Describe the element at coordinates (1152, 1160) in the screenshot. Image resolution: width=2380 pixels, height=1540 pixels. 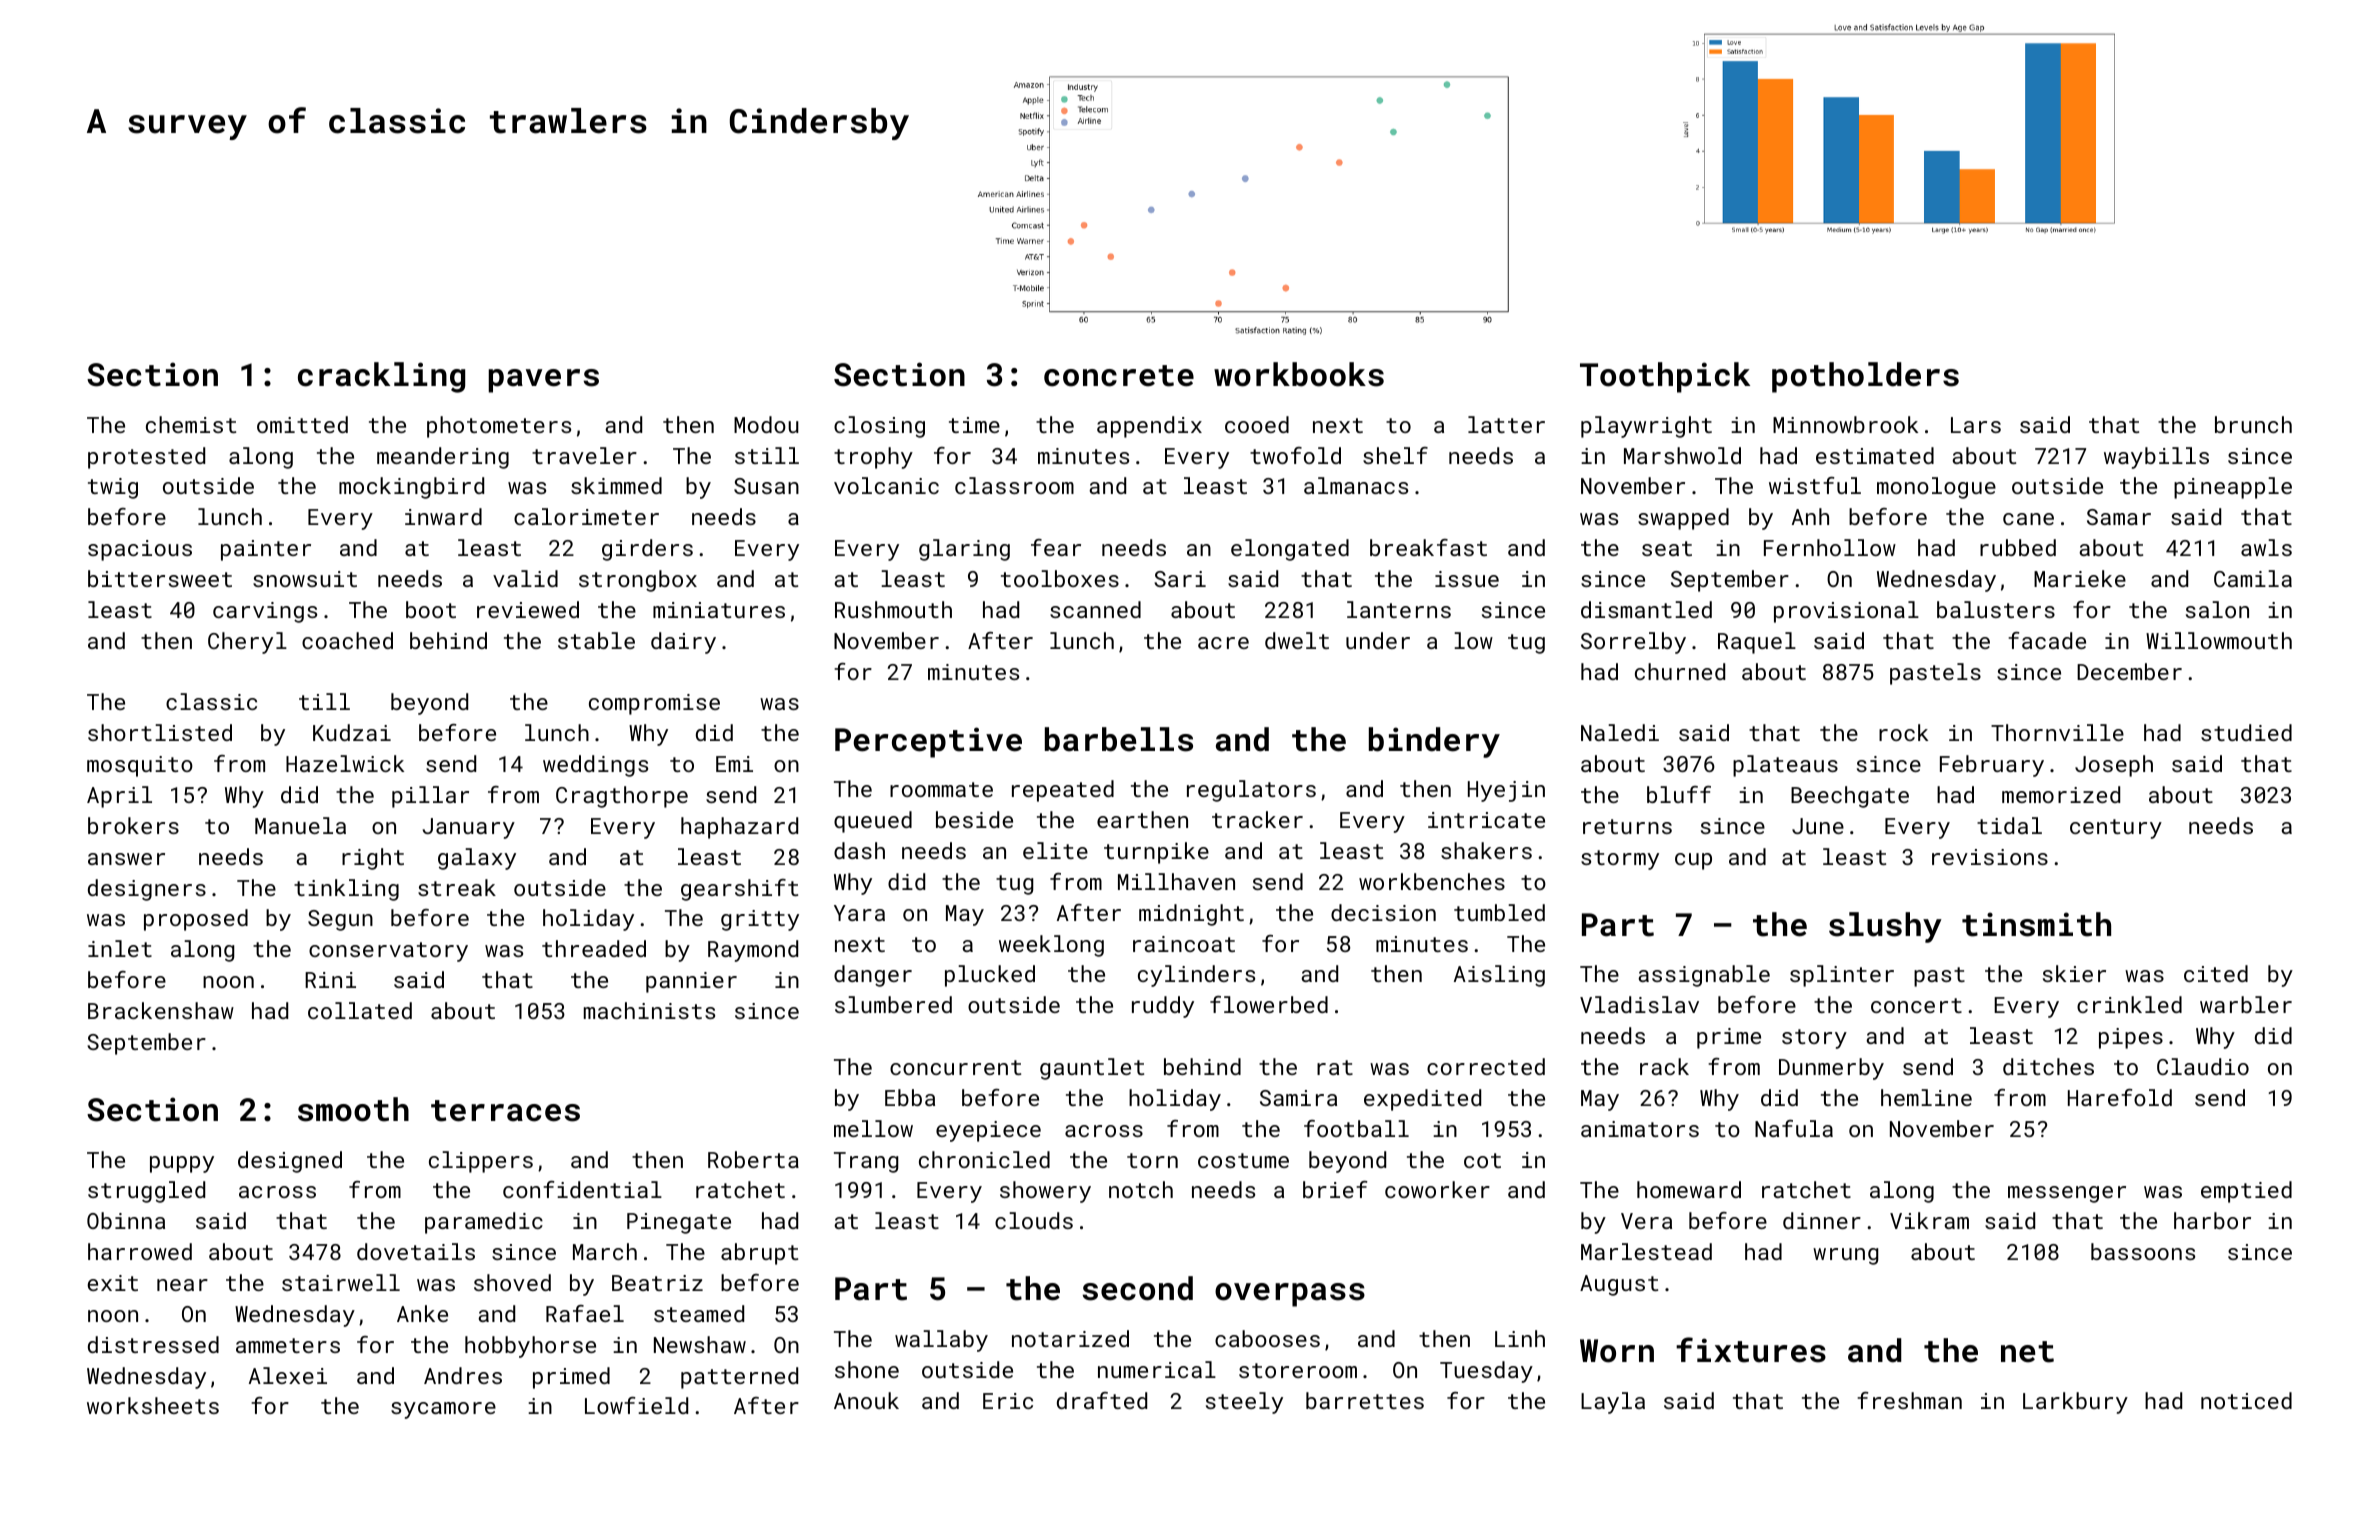
I see `torn` at that location.
